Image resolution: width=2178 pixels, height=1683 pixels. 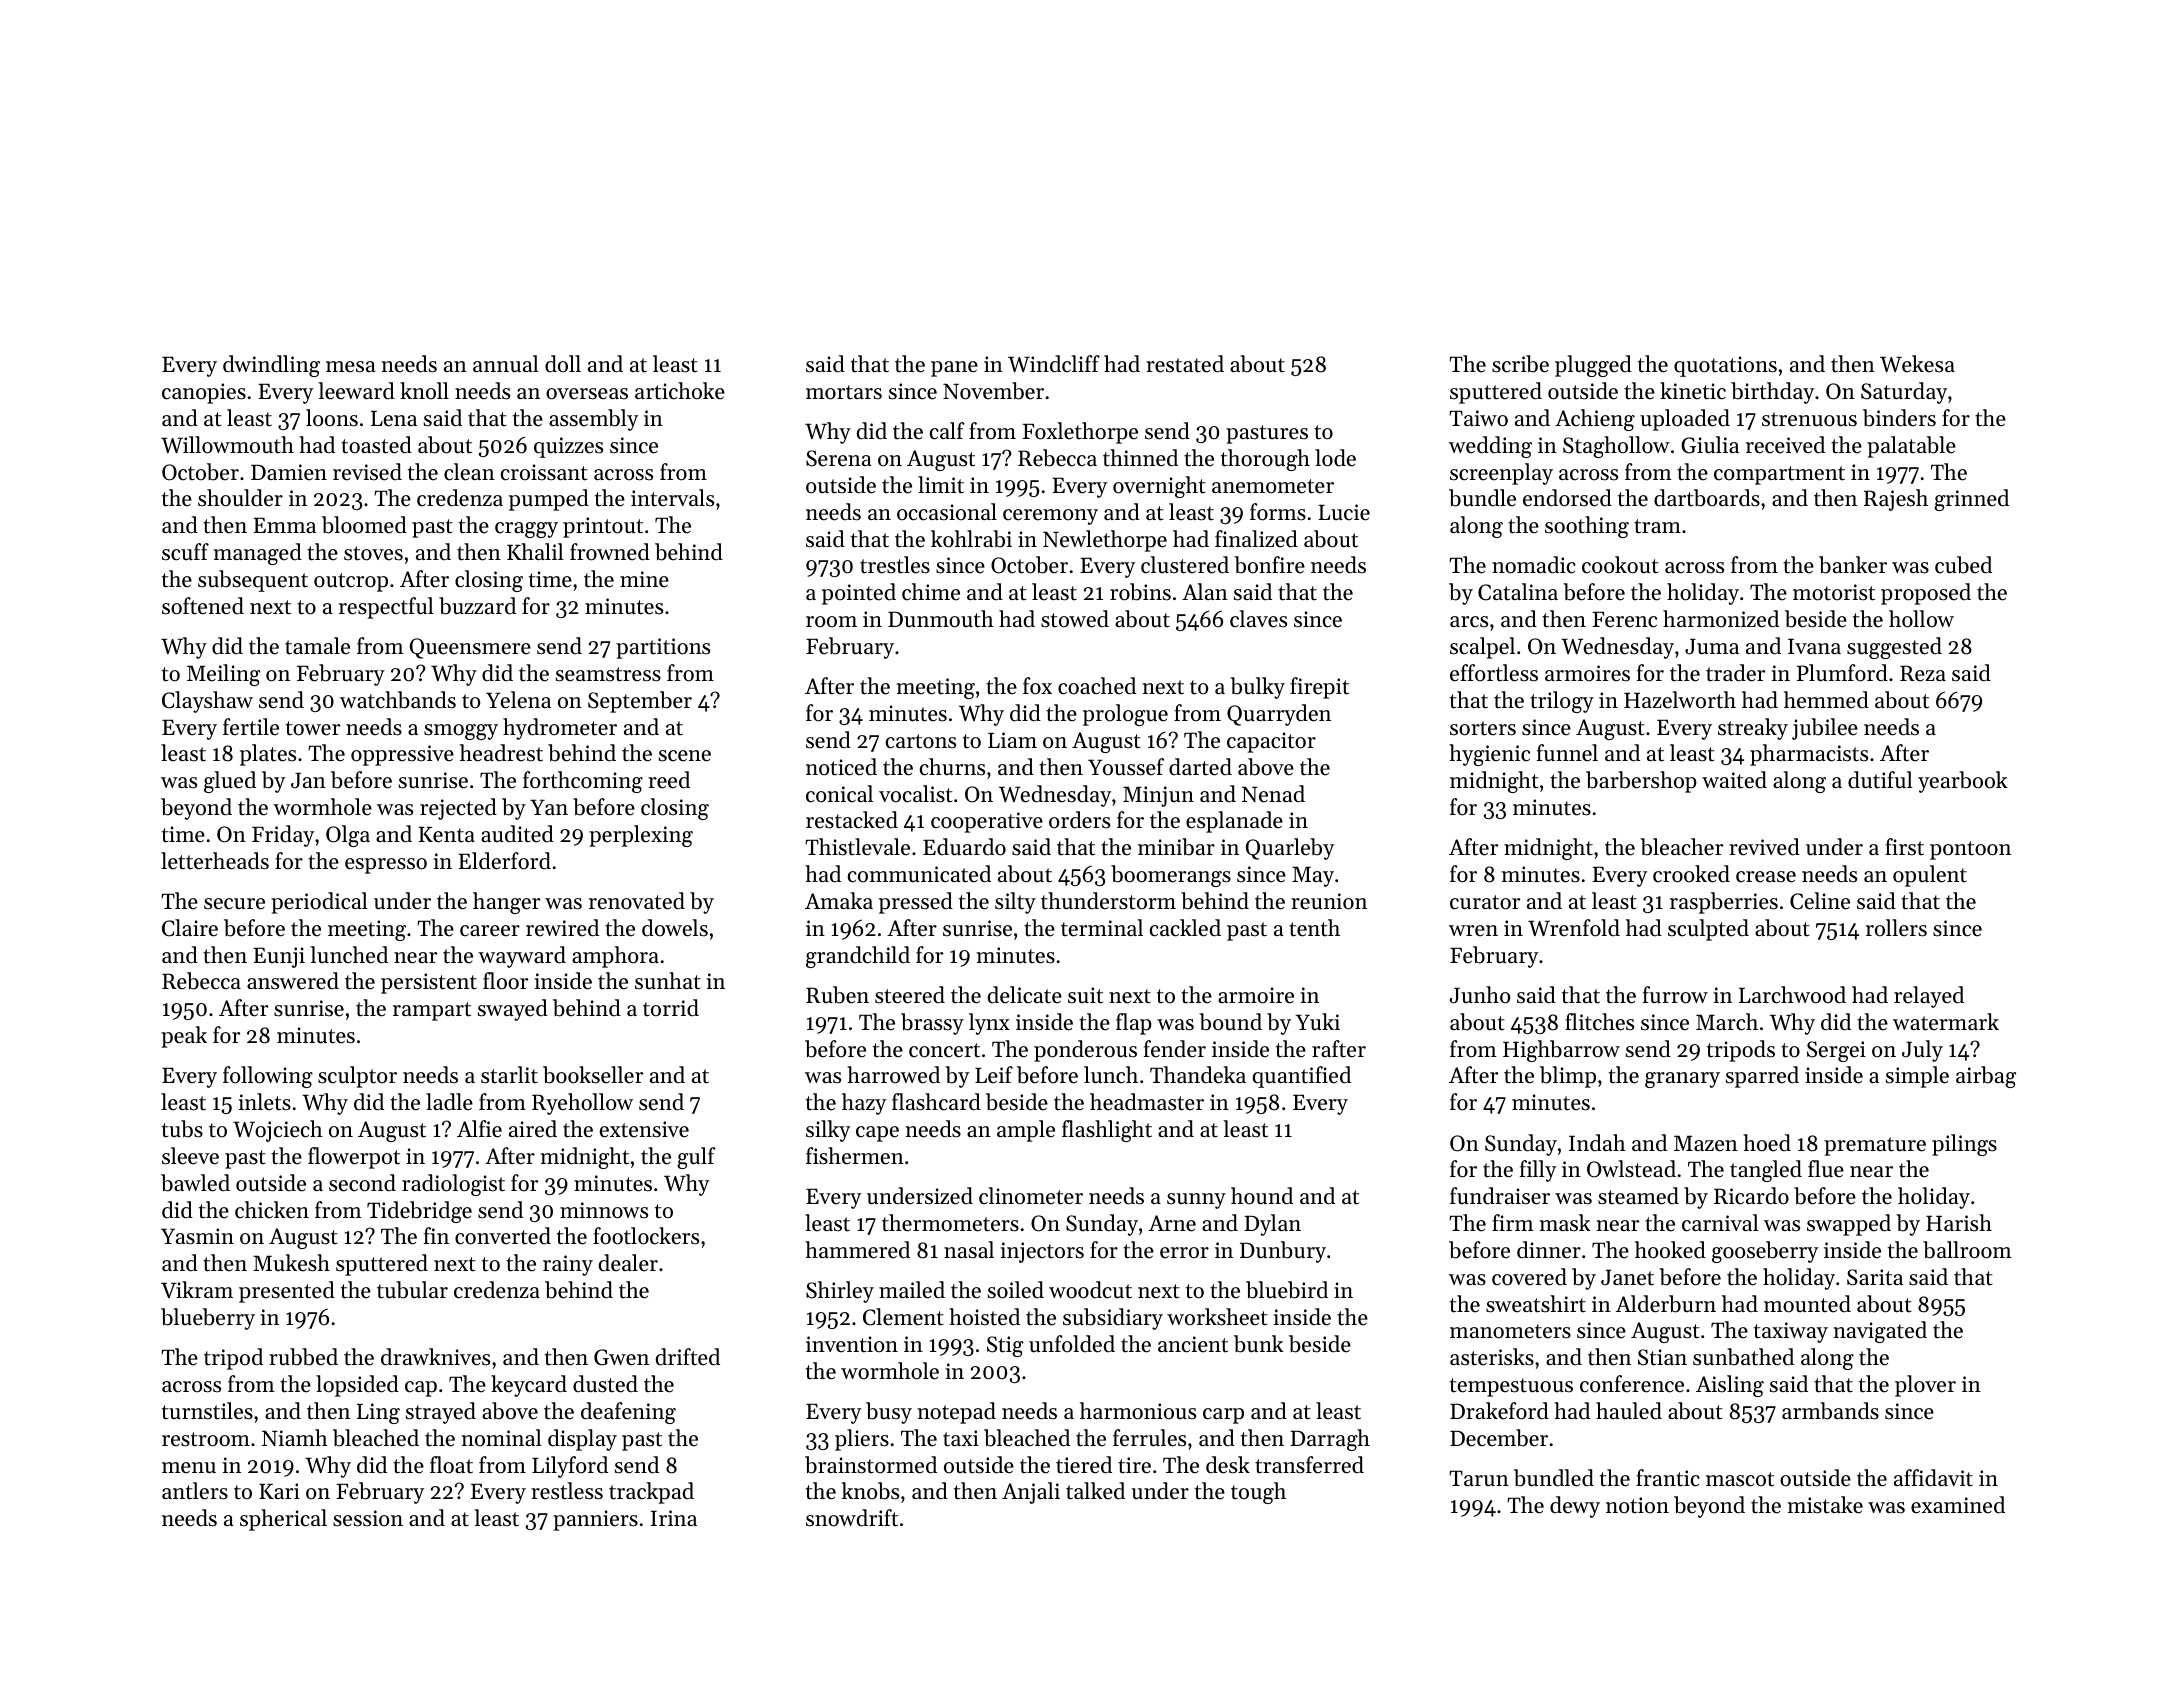 What do you see at coordinates (993, 391) in the image?
I see `November` at bounding box center [993, 391].
